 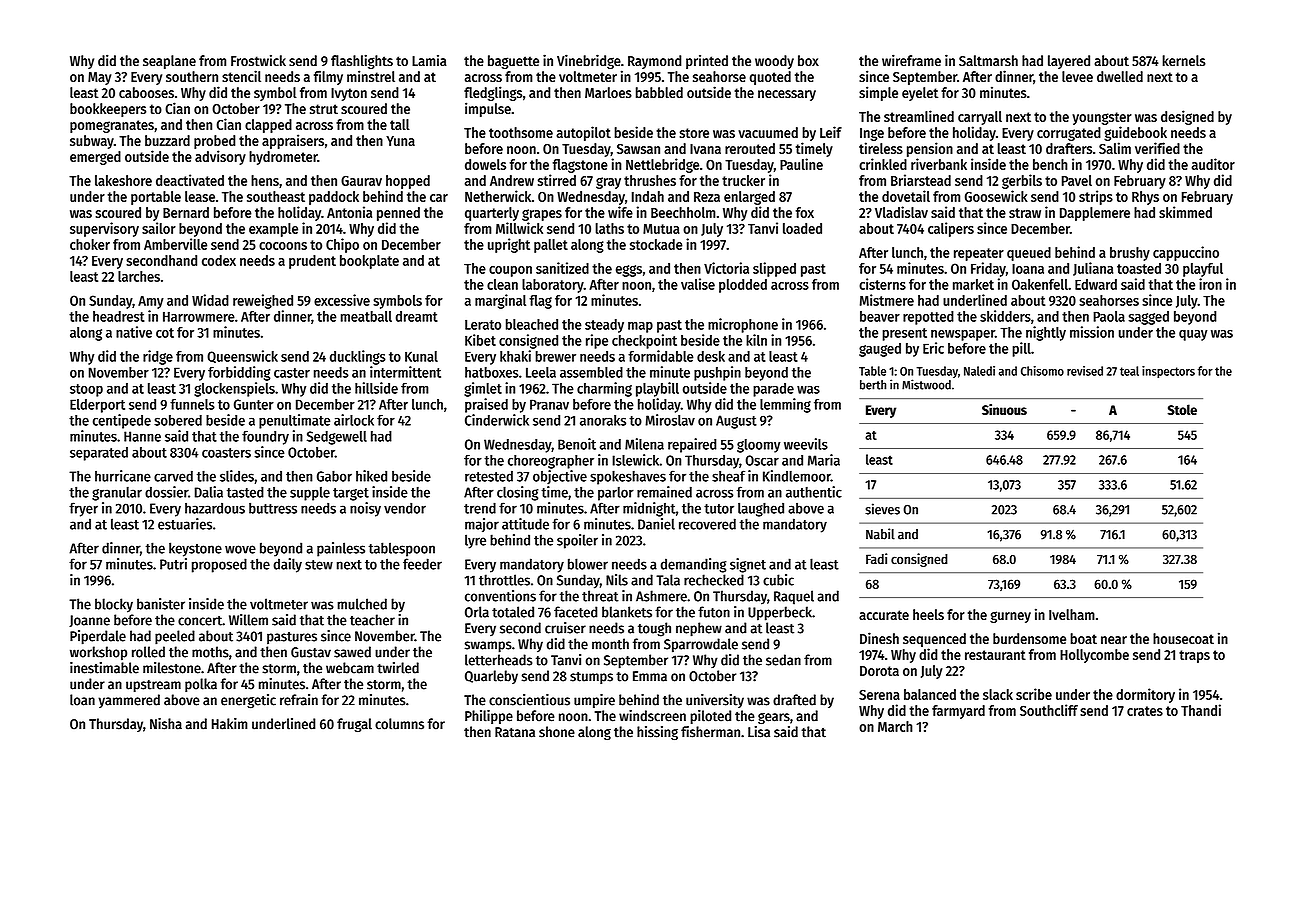 I want to click on Mistmere, so click(x=887, y=300).
